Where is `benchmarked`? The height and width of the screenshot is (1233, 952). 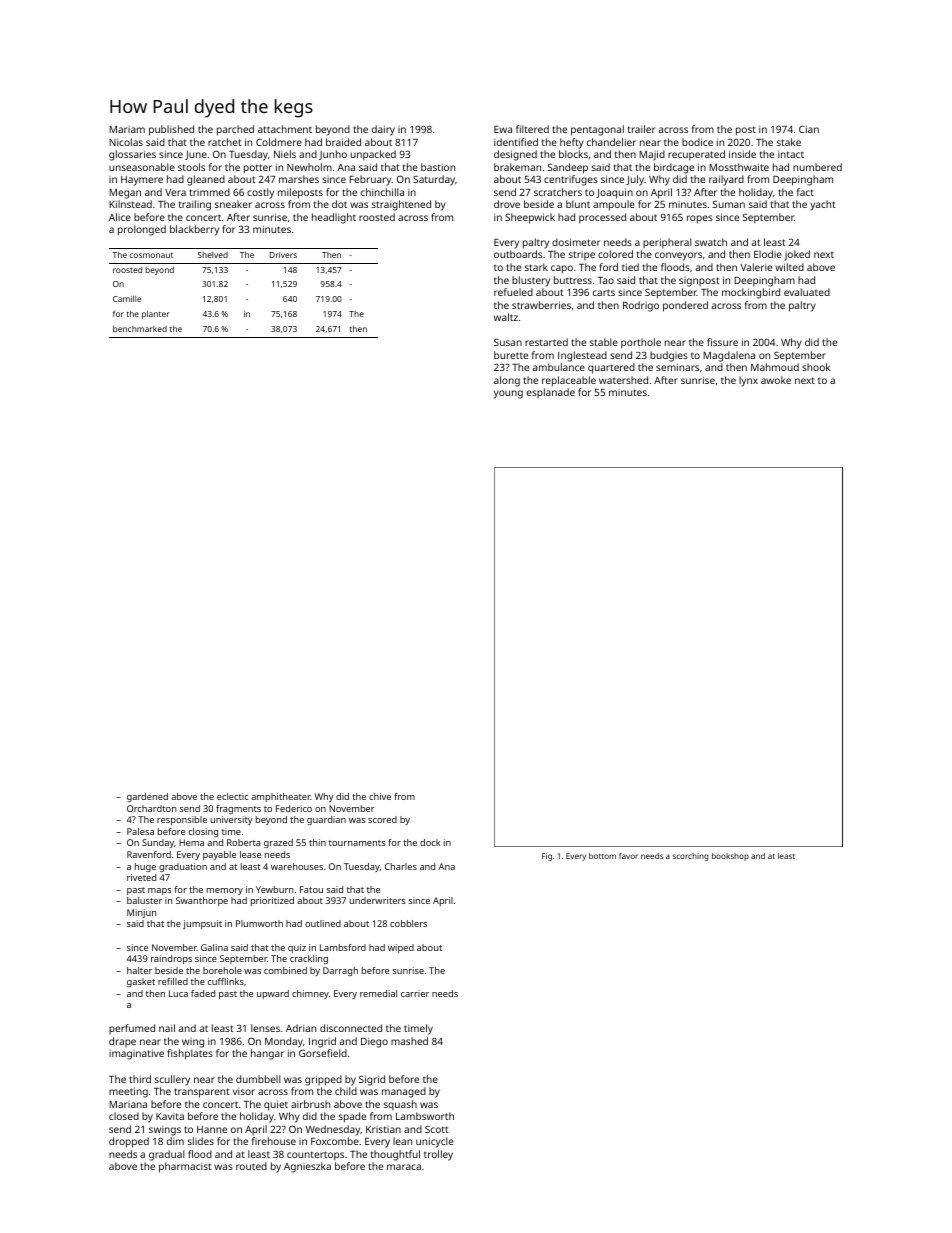 benchmarked is located at coordinates (140, 328).
